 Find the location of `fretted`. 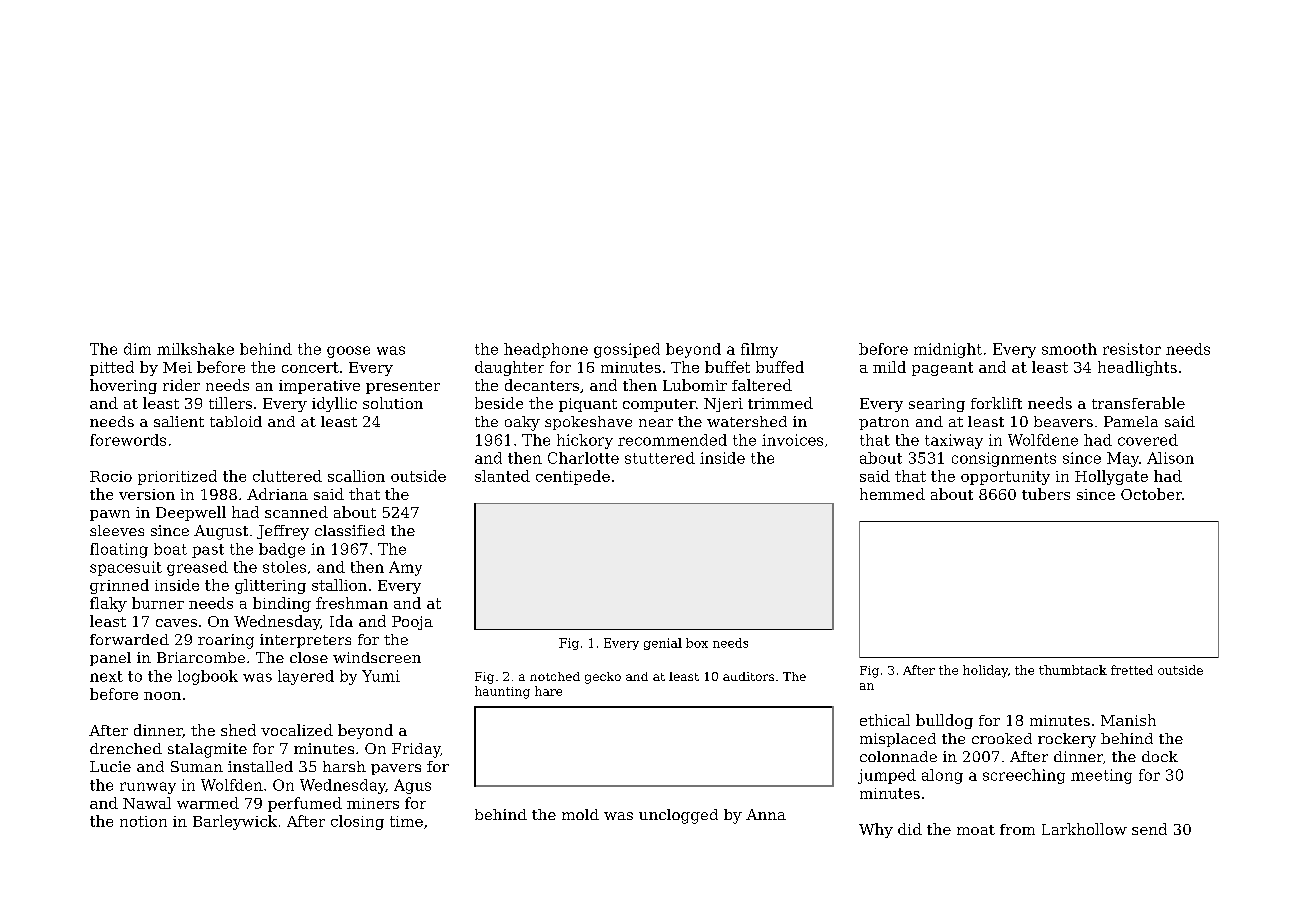

fretted is located at coordinates (1132, 670).
